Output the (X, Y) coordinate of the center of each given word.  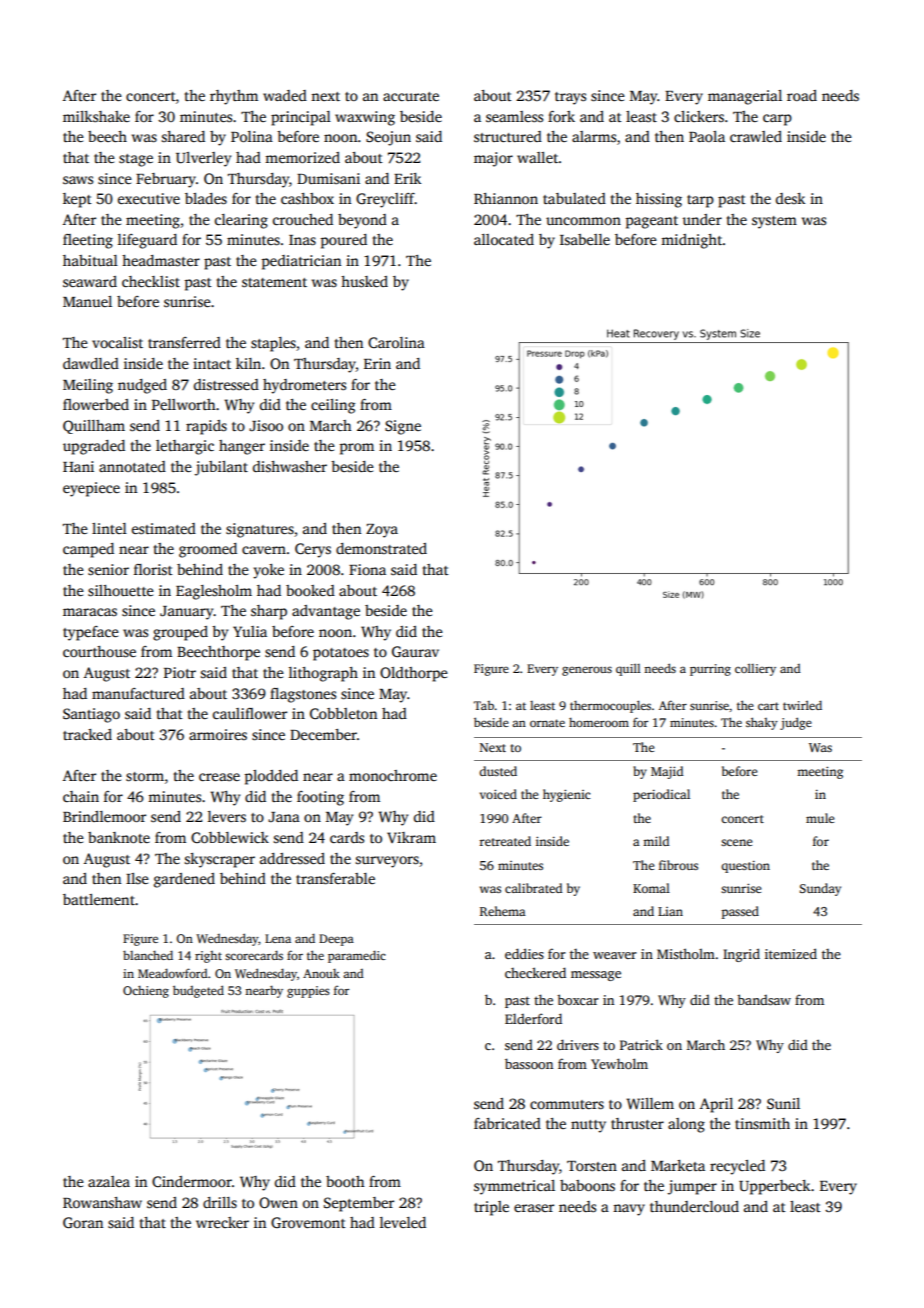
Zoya (382, 531)
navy (629, 1210)
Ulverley (203, 159)
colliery (755, 670)
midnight (692, 241)
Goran (83, 1222)
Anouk (321, 973)
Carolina (396, 342)
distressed (226, 384)
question (745, 867)
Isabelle (585, 239)
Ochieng (146, 992)
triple (491, 1208)
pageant (652, 222)
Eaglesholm (214, 592)
